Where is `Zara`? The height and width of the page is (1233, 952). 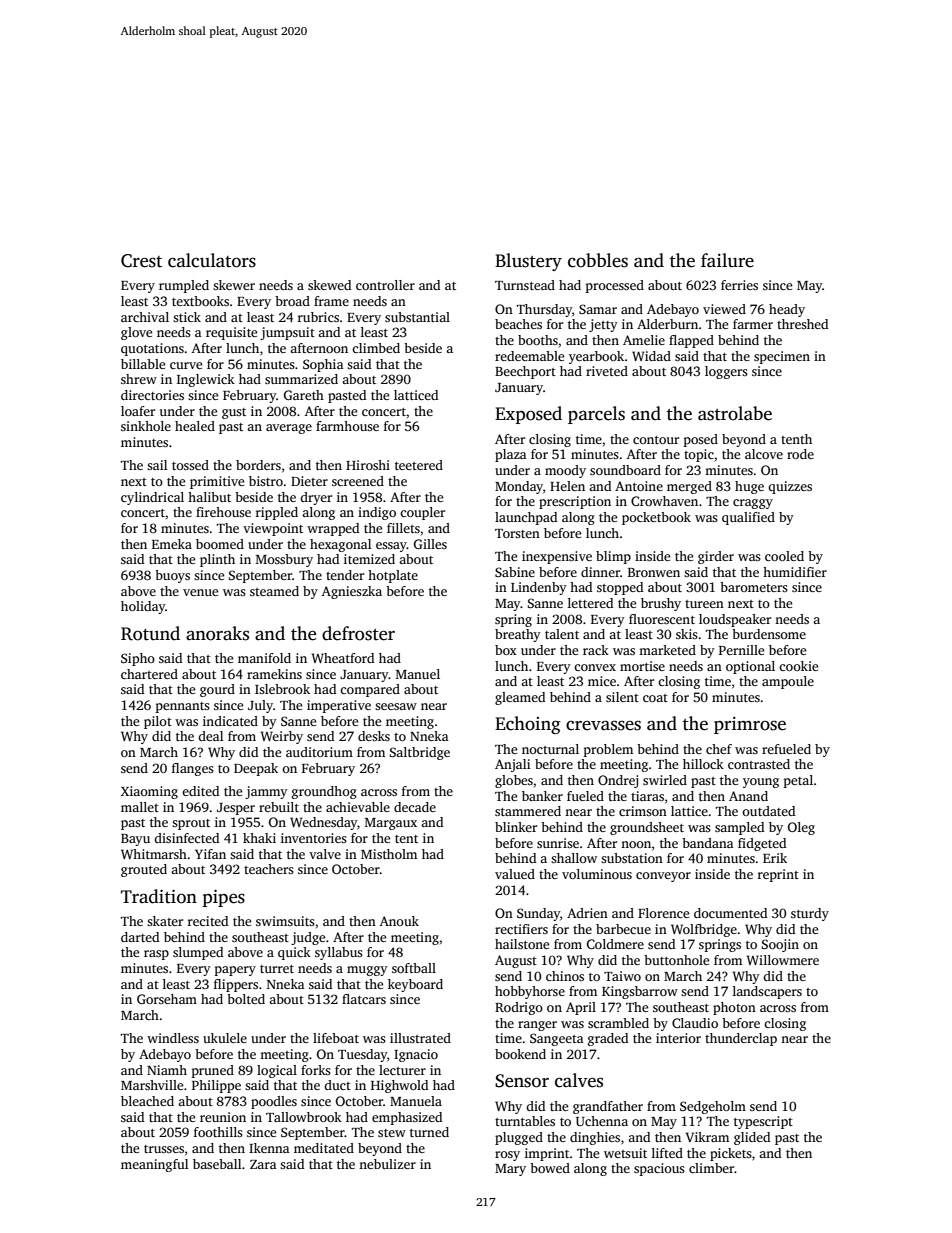 Zara is located at coordinates (263, 1164).
